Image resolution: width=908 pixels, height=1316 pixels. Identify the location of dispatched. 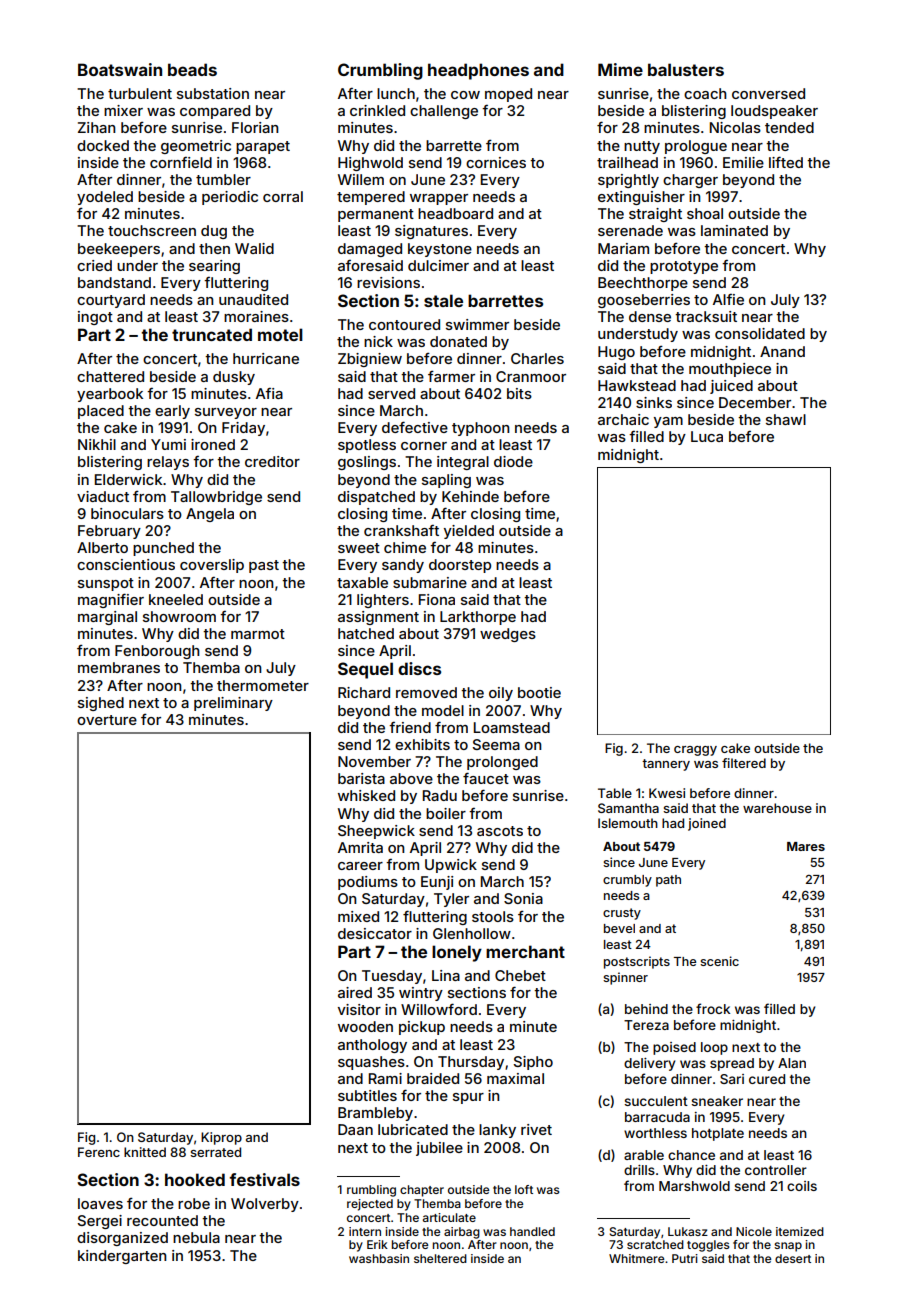
(376, 498).
